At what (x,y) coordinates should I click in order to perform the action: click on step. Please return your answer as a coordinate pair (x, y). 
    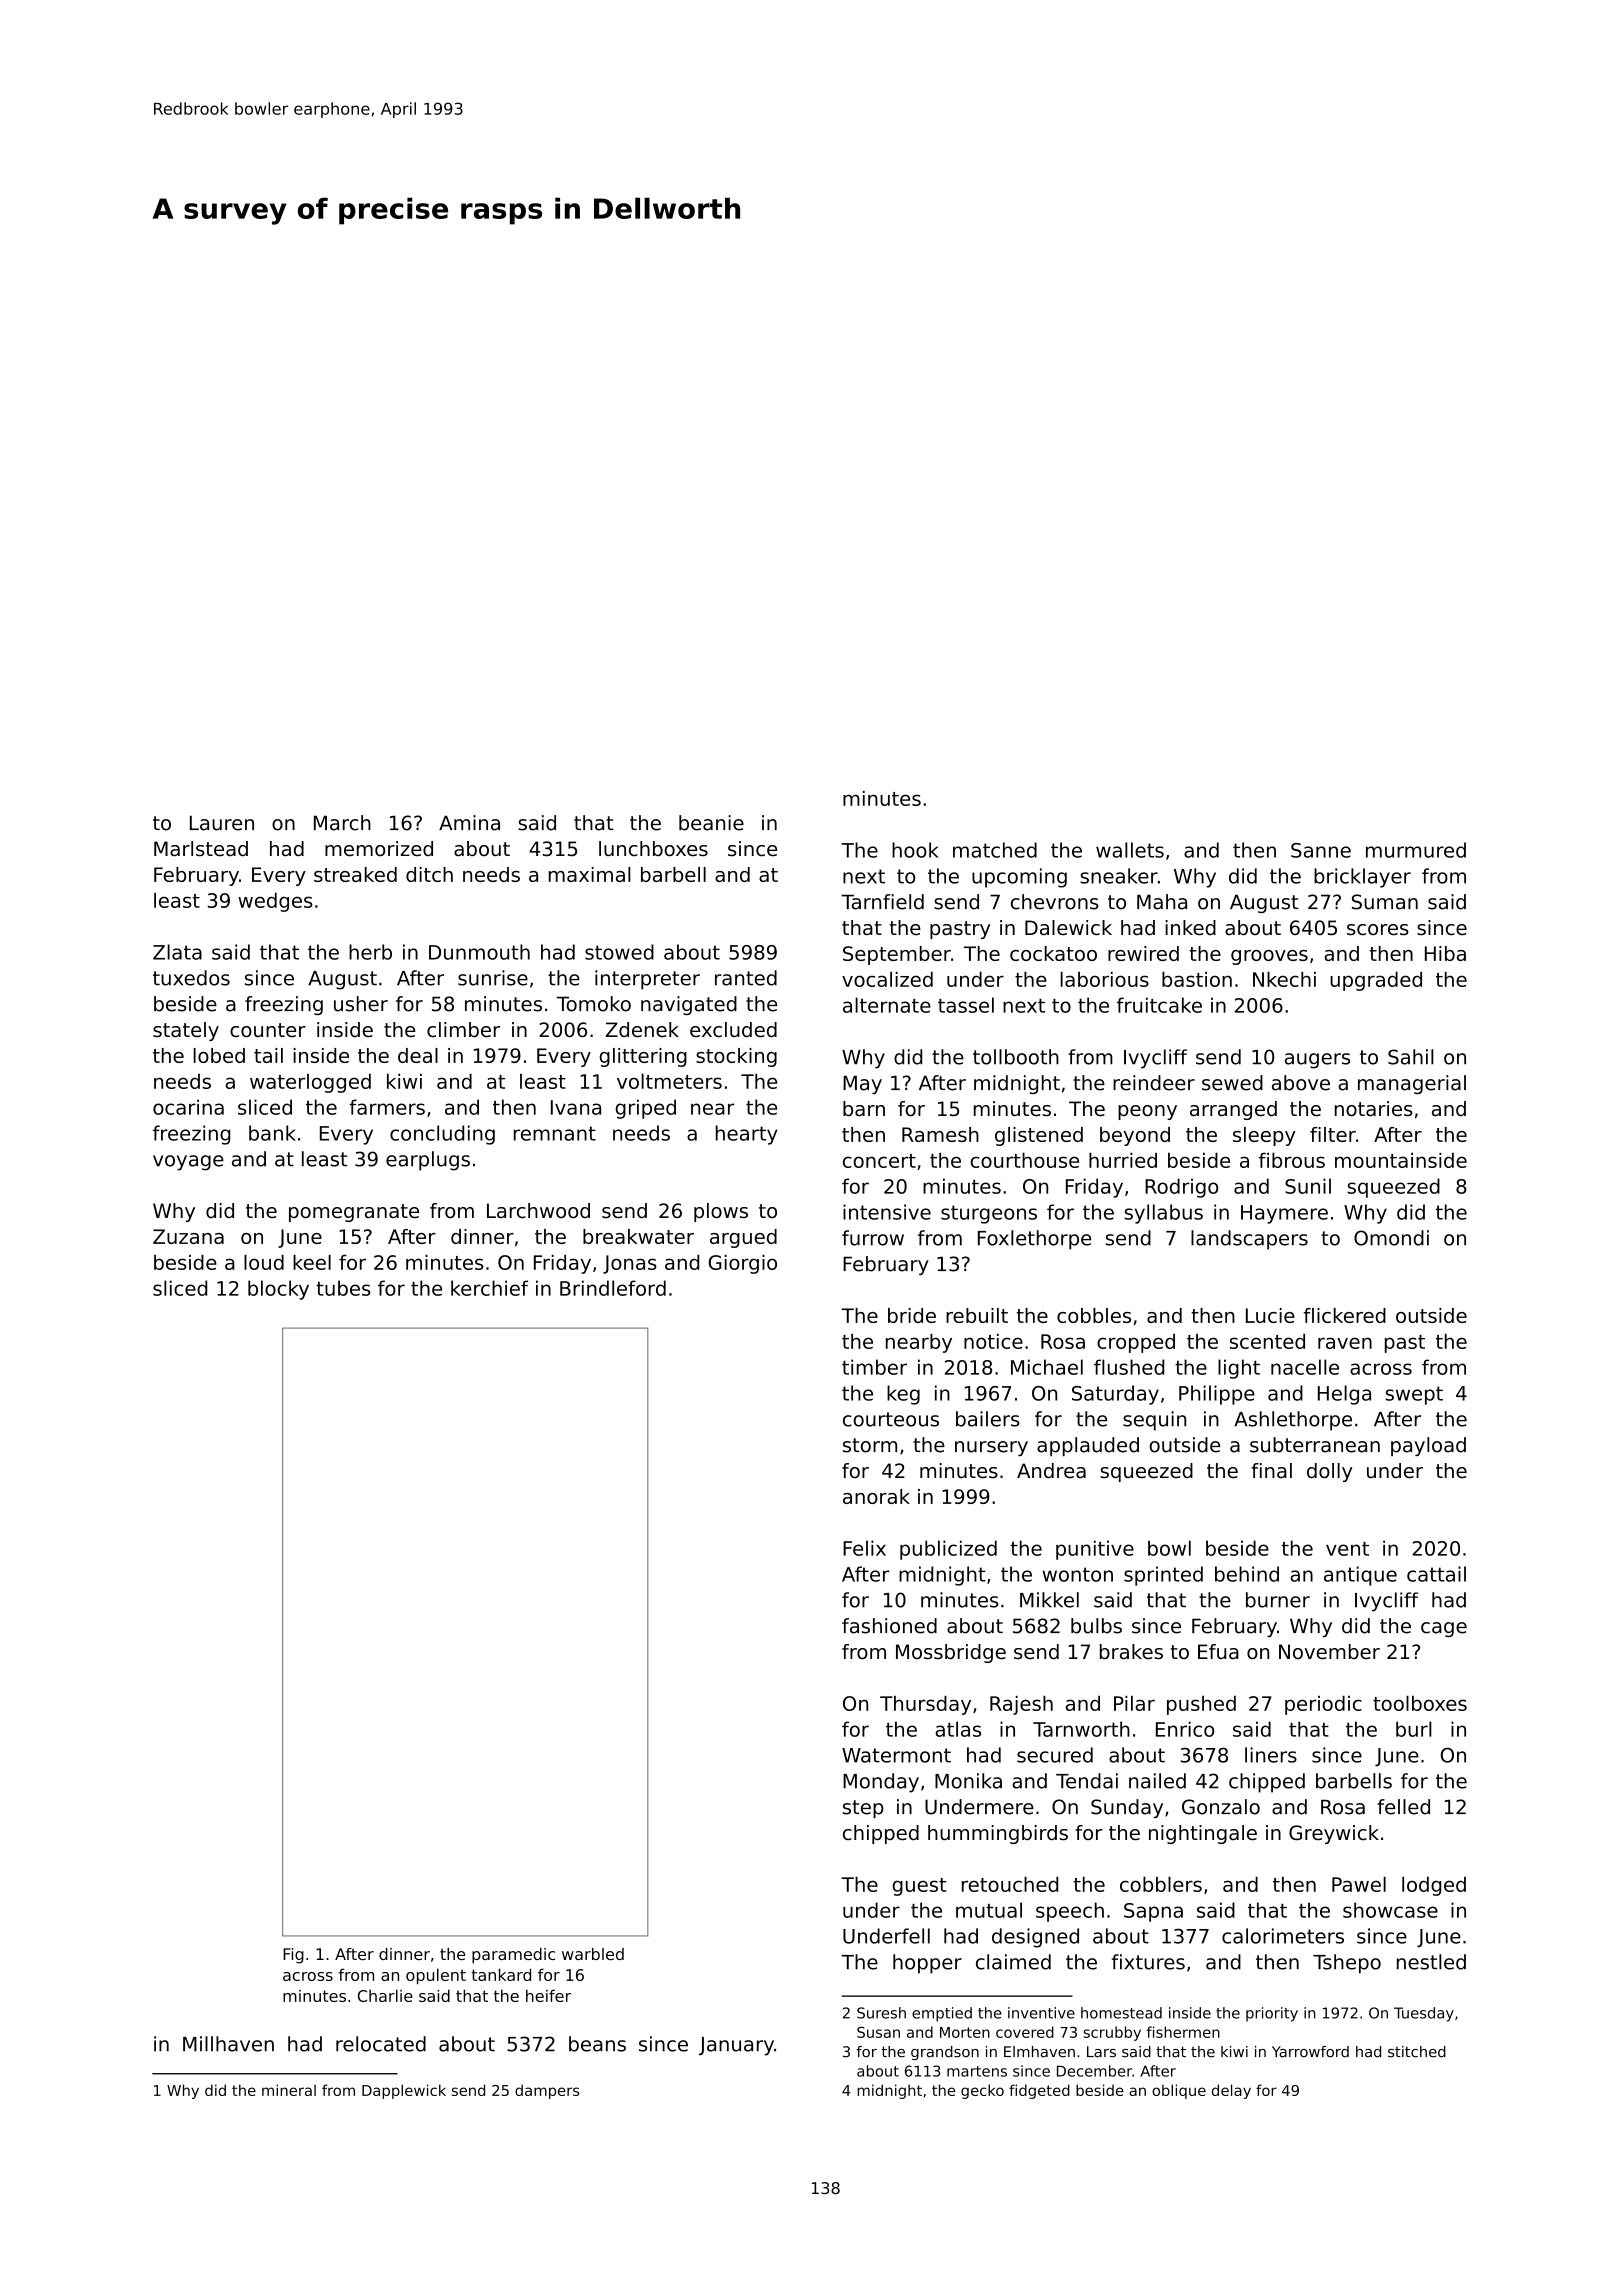
    Looking at the image, I should click on (863, 1809).
